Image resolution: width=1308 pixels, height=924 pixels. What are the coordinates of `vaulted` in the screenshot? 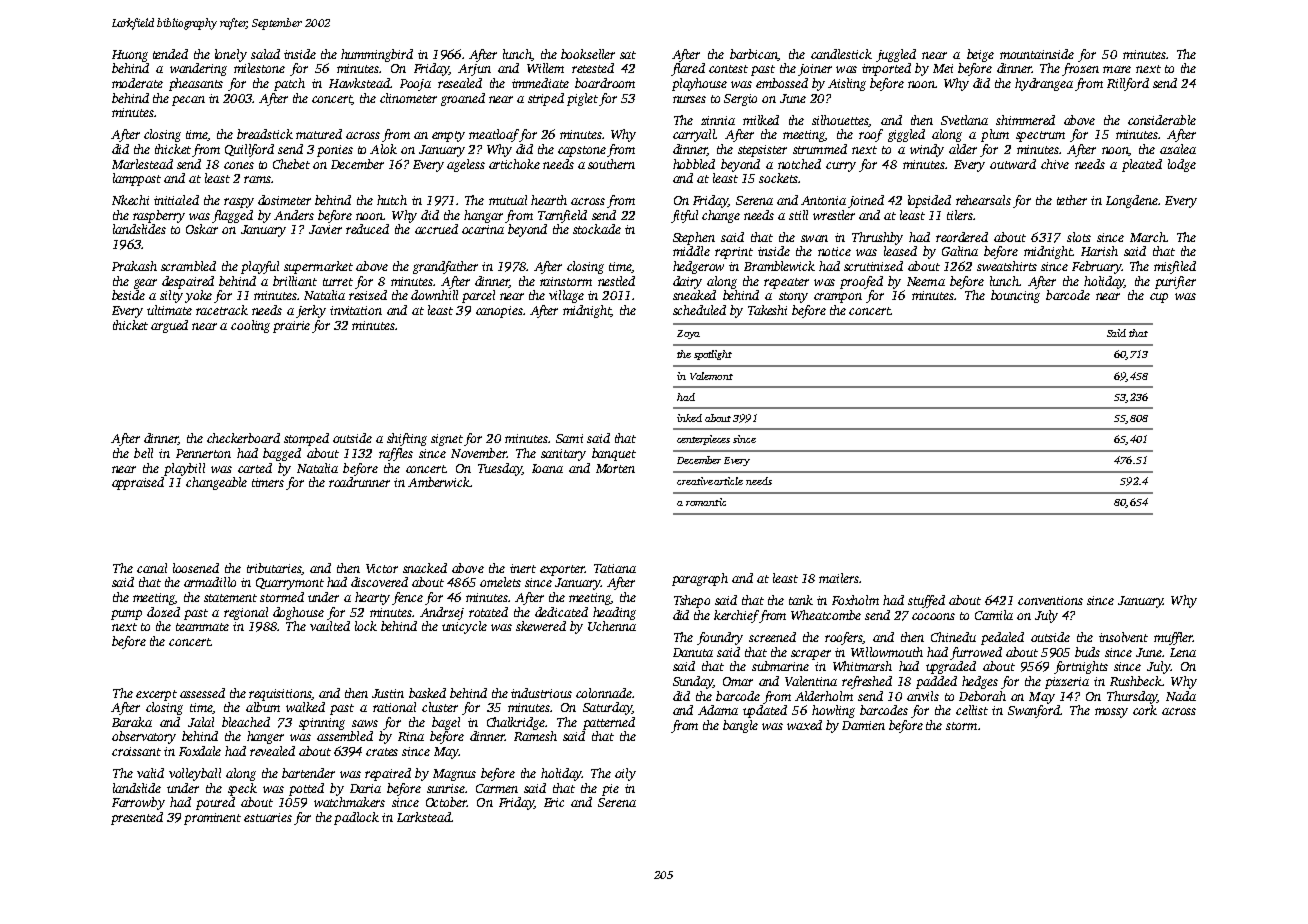 It's located at (330, 626).
